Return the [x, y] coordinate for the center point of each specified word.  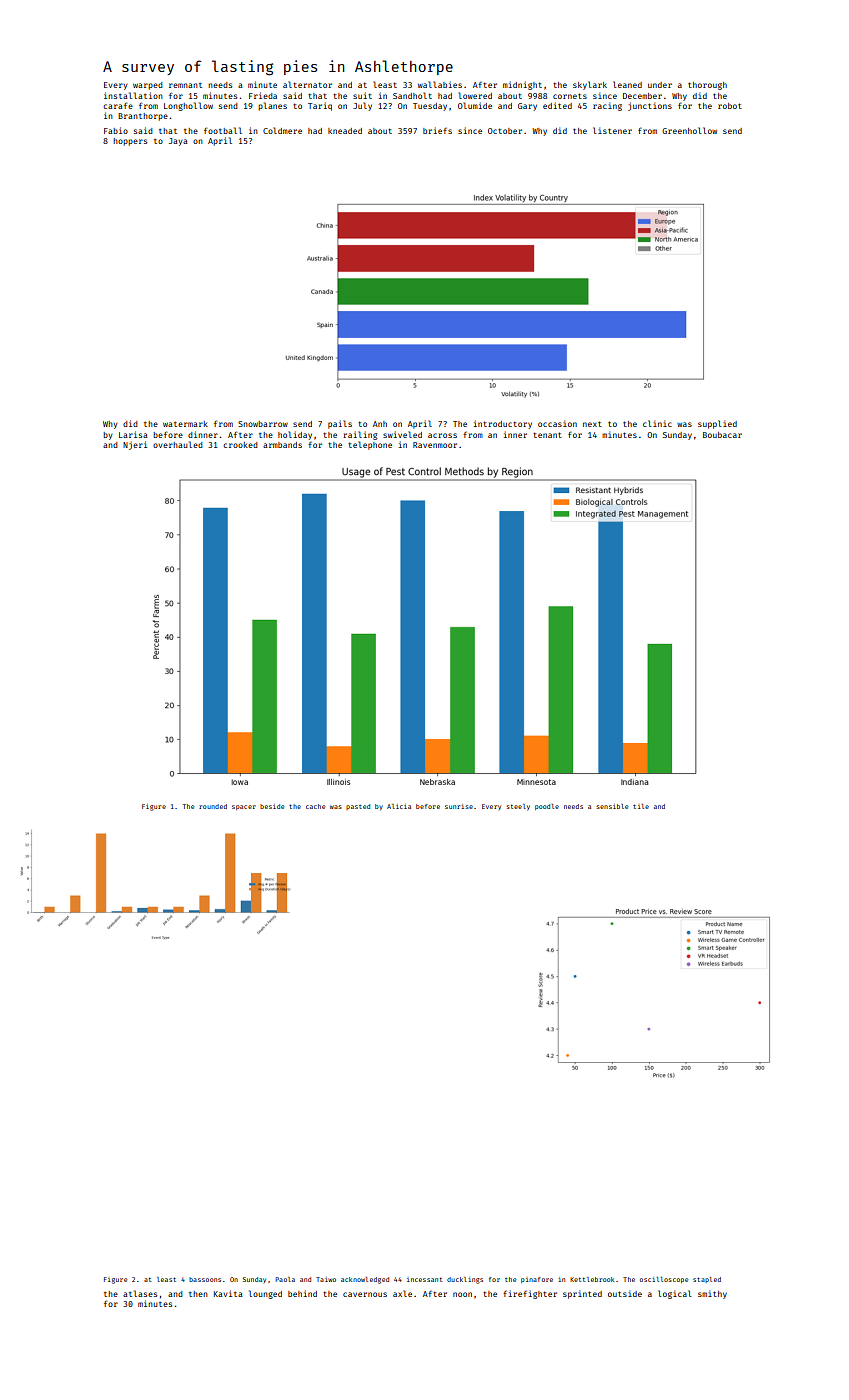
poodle [547, 807]
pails [340, 424]
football [223, 130]
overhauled [177, 444]
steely [518, 807]
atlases [140, 1293]
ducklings [465, 1280]
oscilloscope [664, 1280]
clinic [657, 423]
